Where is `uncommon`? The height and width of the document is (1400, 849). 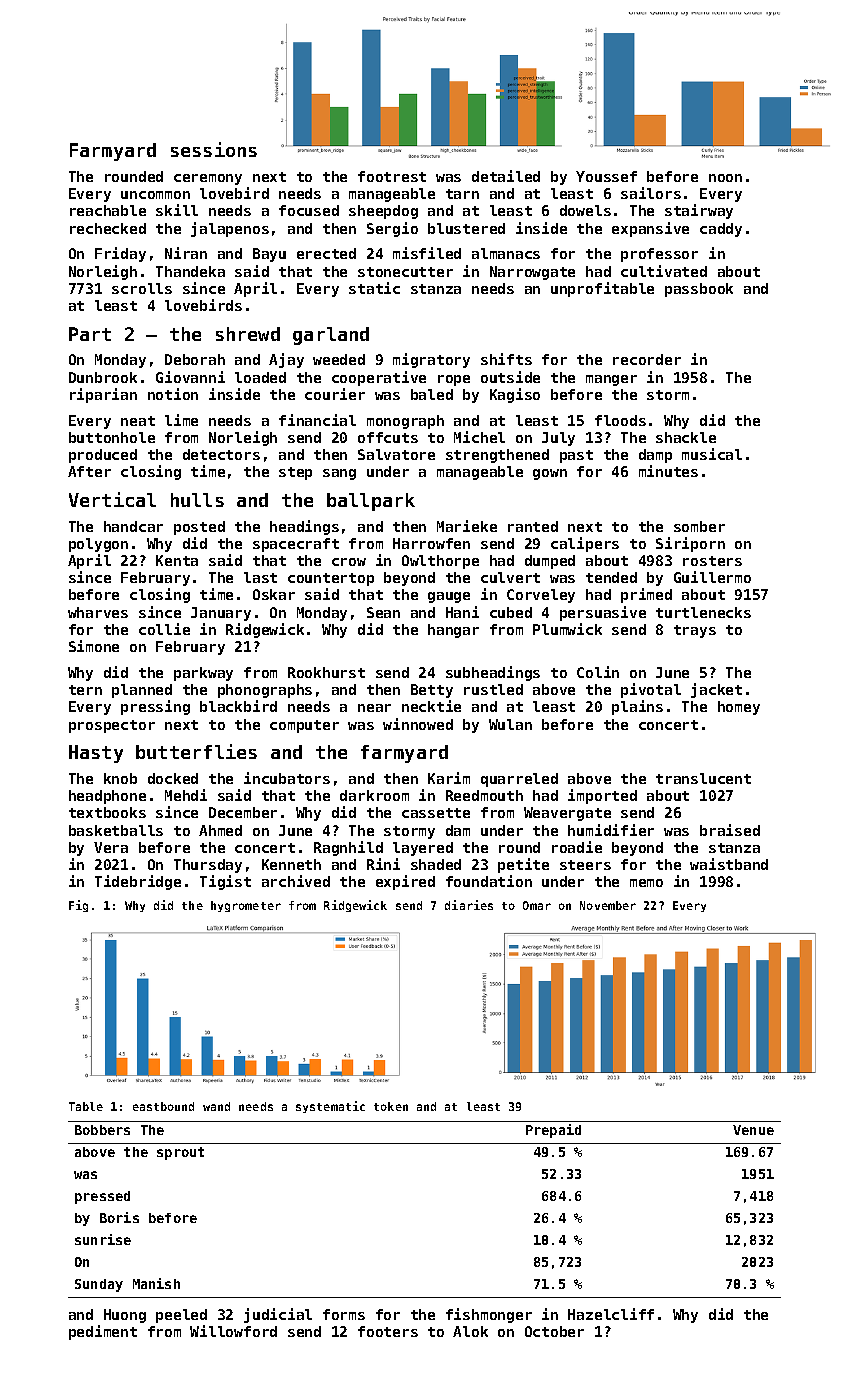 uncommon is located at coordinates (155, 195).
